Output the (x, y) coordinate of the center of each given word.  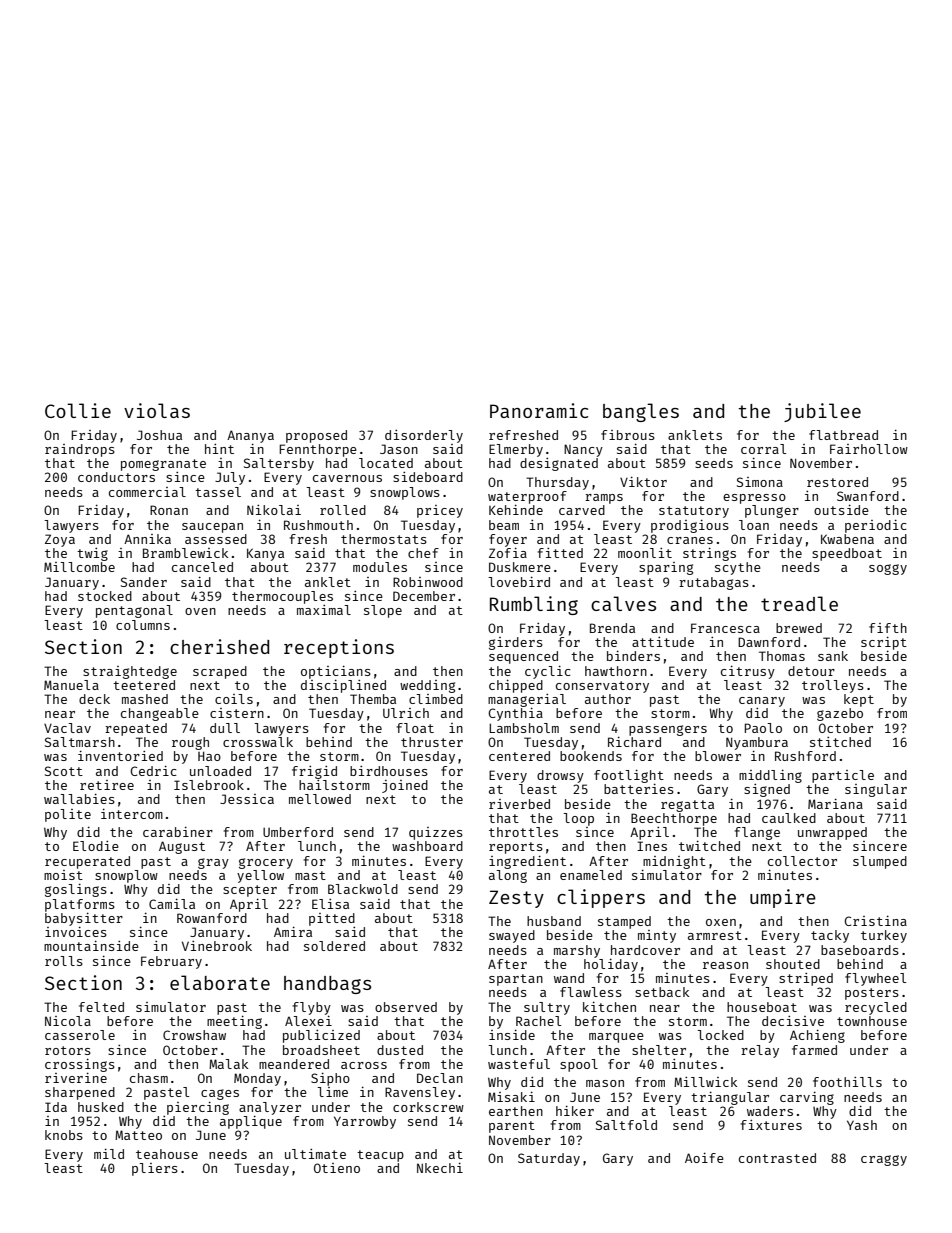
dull (225, 728)
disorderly (424, 436)
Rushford (805, 756)
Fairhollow (869, 449)
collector (802, 861)
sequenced (523, 657)
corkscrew (428, 1107)
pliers (155, 1169)
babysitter (84, 919)
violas (157, 410)
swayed (512, 936)
